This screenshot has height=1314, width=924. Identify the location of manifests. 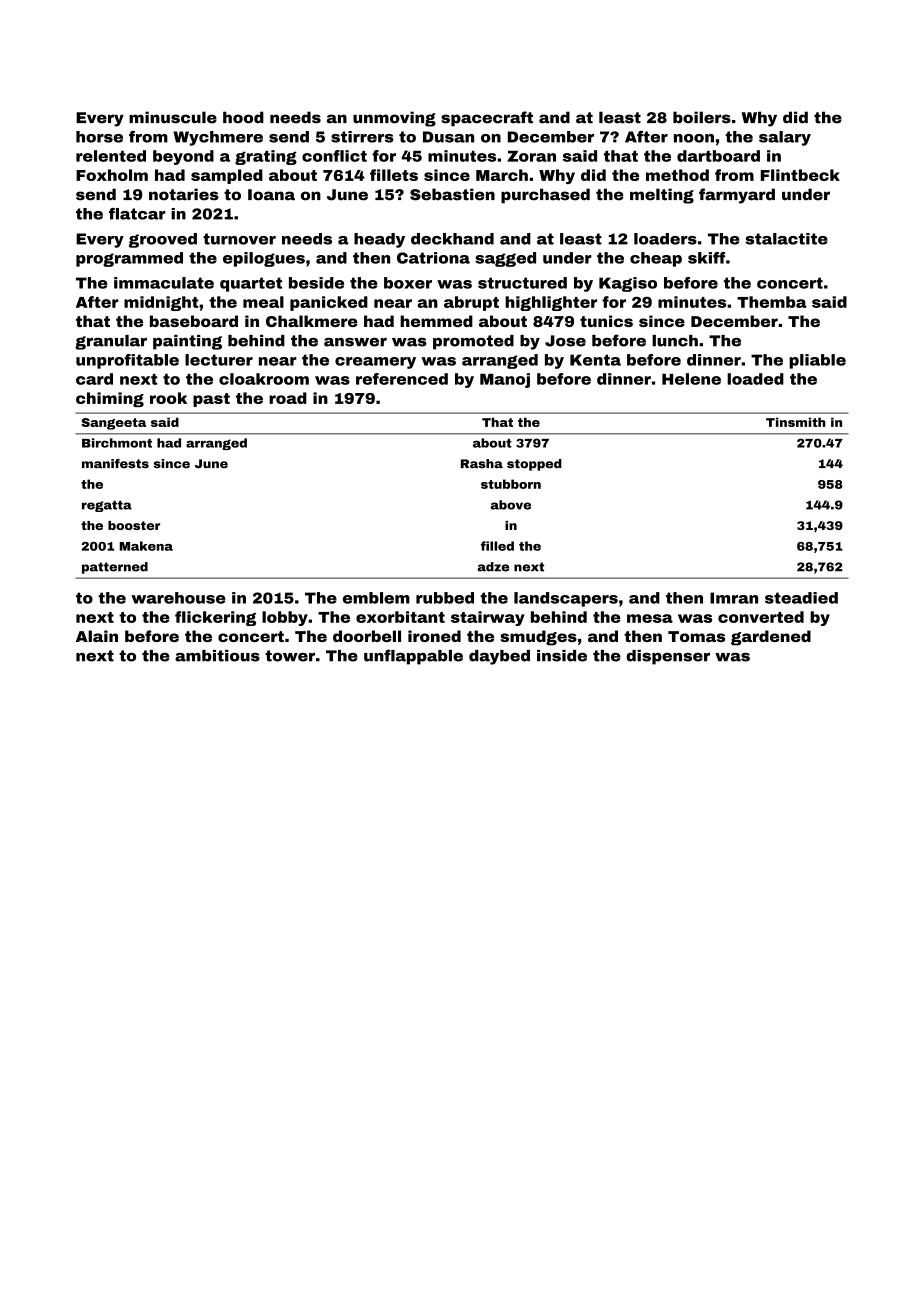
(115, 464).
